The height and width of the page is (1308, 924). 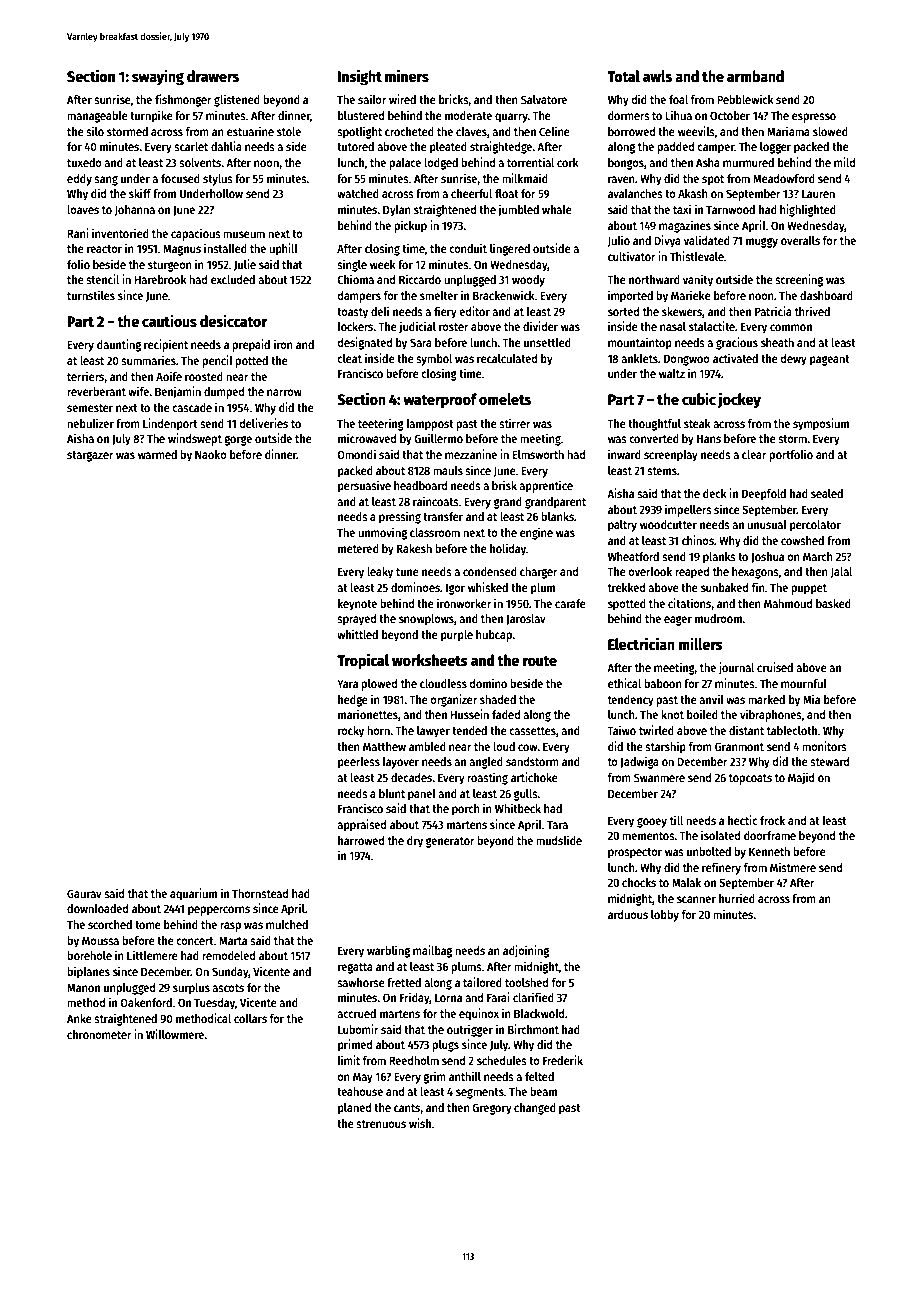 What do you see at coordinates (351, 732) in the page?
I see `rocky` at bounding box center [351, 732].
